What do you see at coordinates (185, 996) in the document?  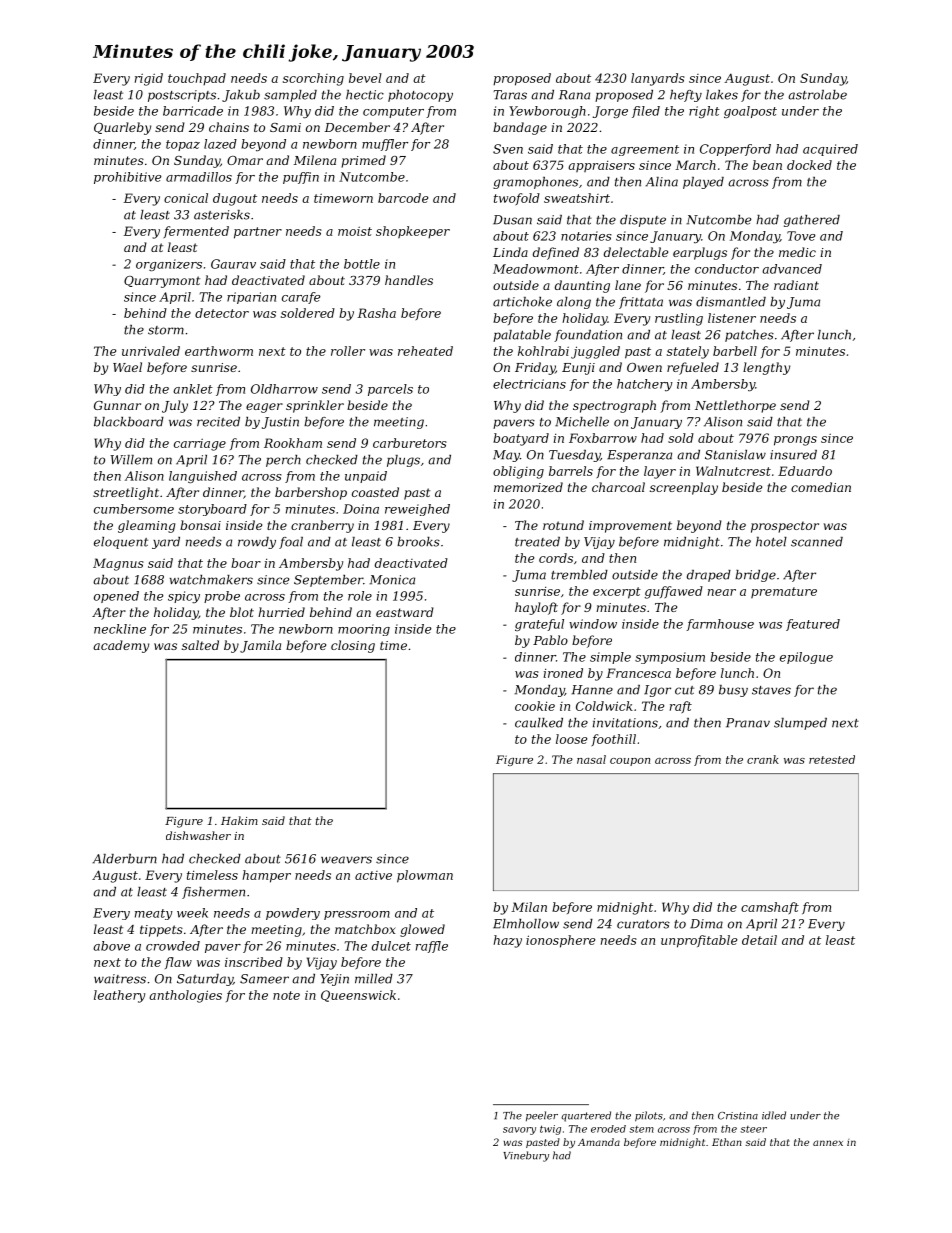 I see `anthologies` at bounding box center [185, 996].
